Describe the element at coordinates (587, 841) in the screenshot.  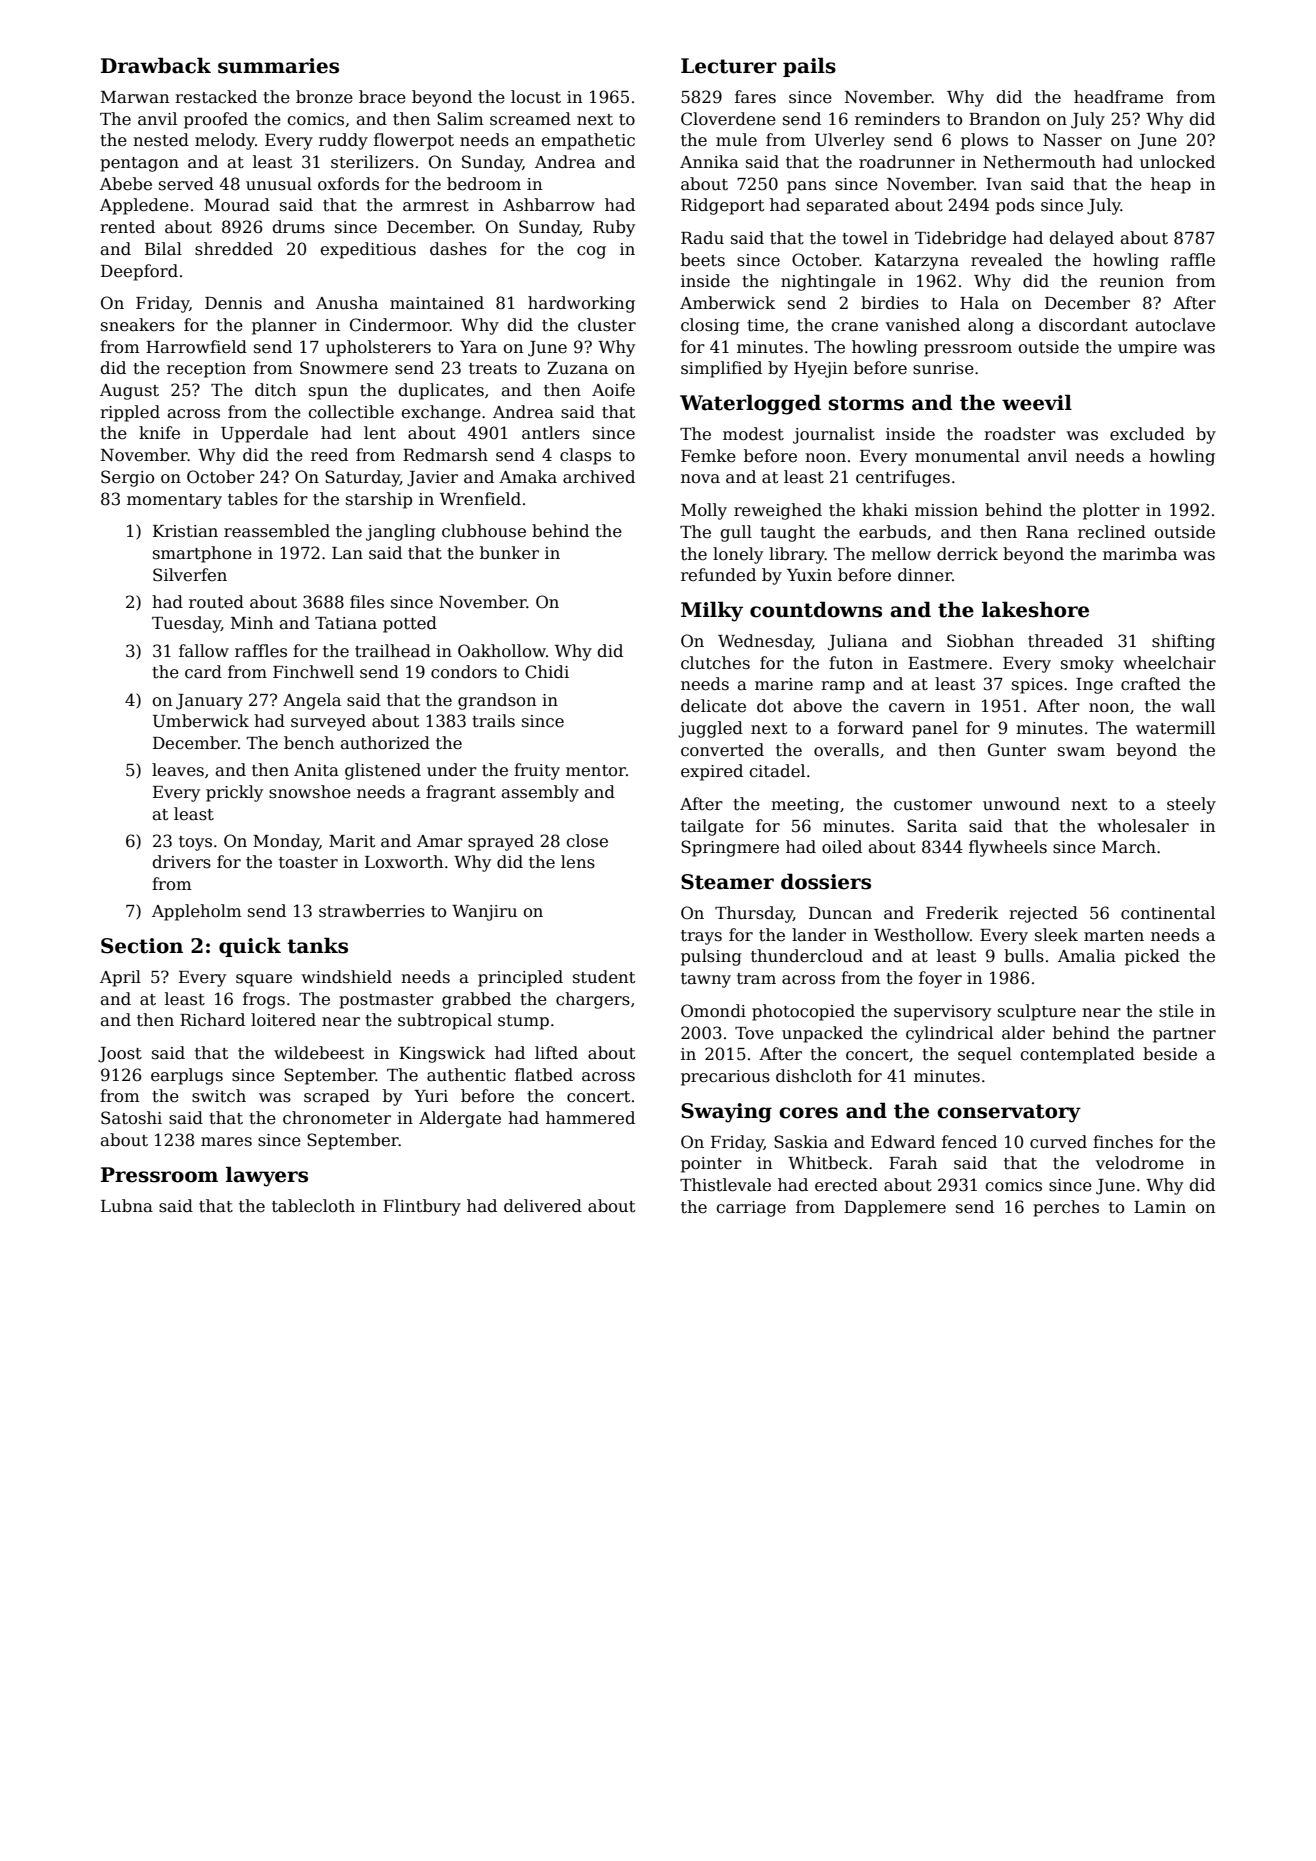
I see `close` at that location.
